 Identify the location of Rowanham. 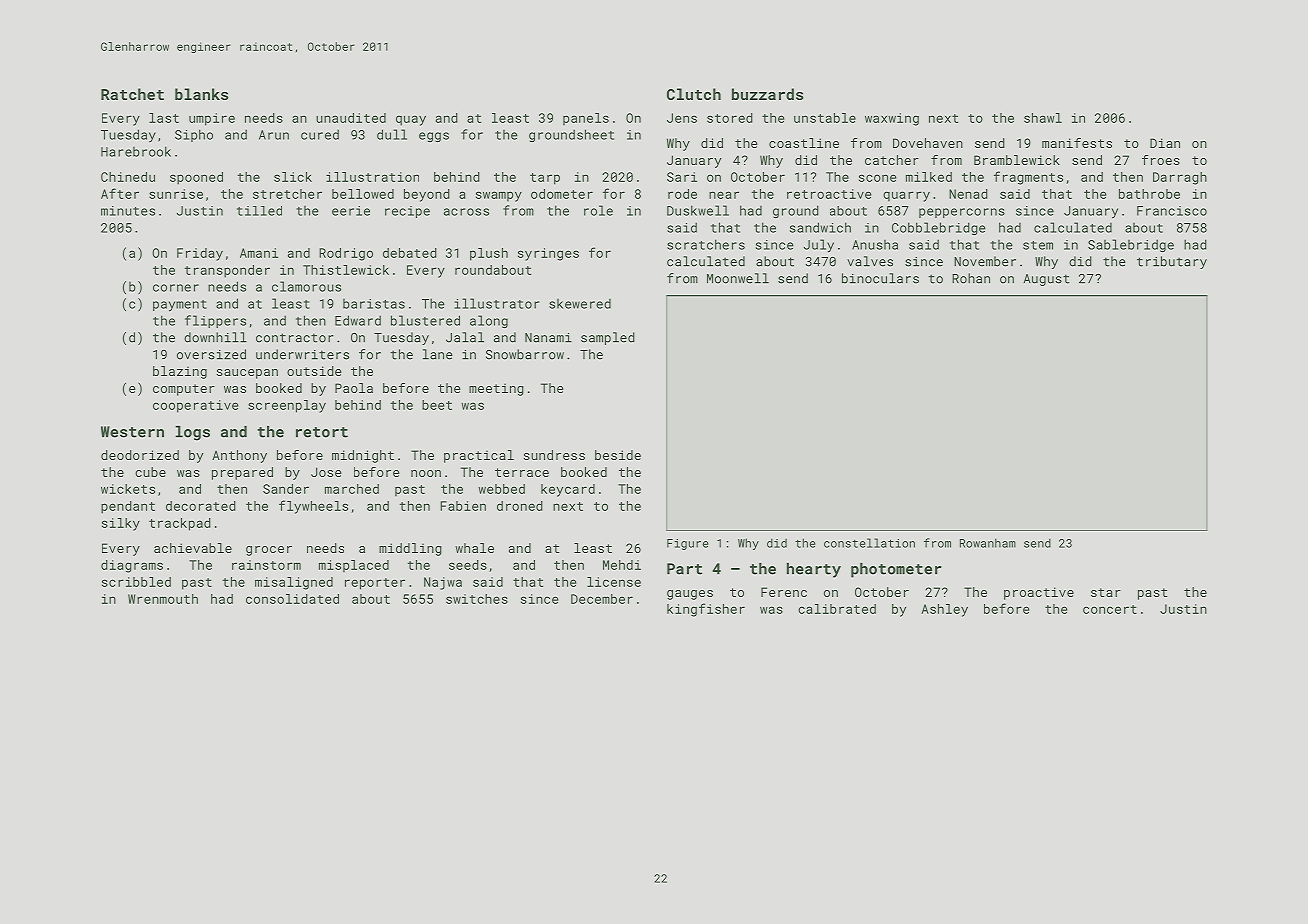
(988, 543).
